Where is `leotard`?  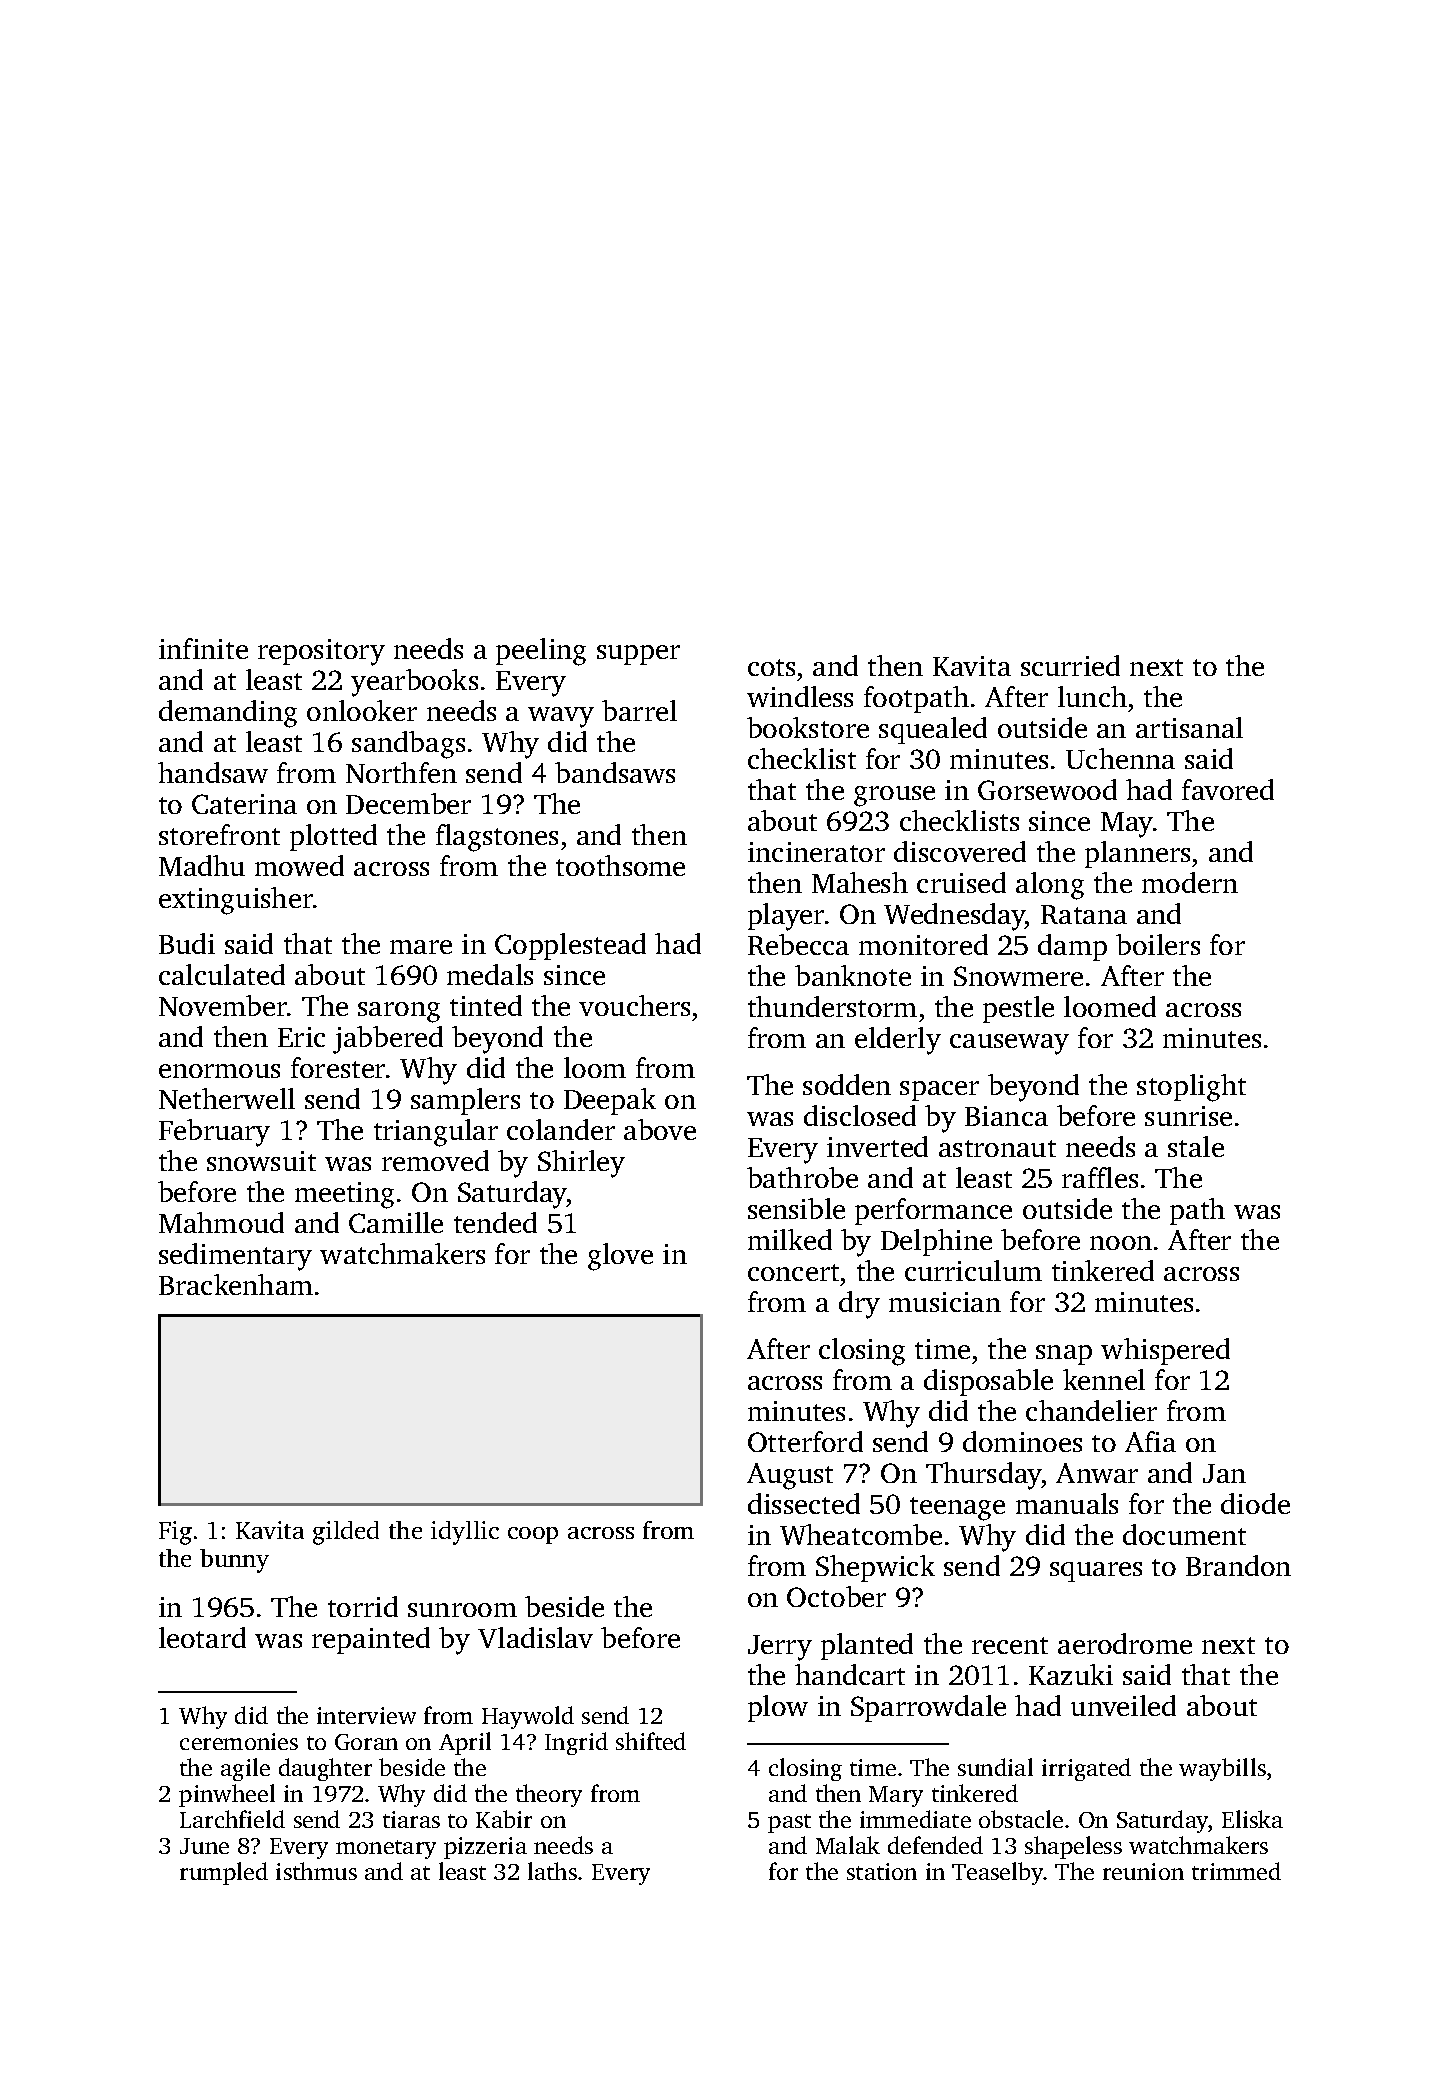
leotard is located at coordinates (202, 1637).
